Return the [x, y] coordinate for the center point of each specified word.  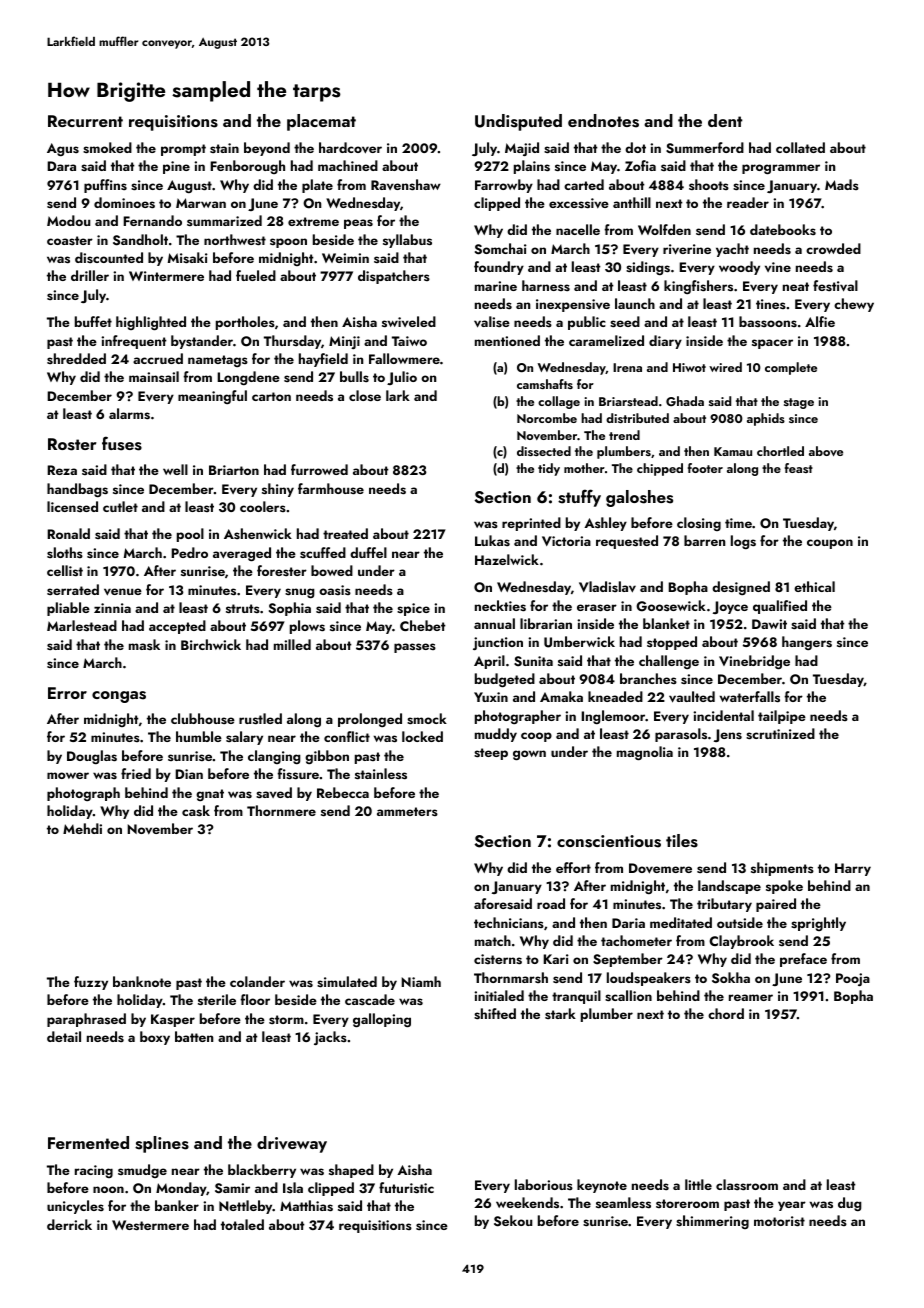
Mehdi [82, 828]
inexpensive [573, 305]
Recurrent [85, 121]
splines [162, 1144]
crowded [833, 248]
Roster [72, 444]
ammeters [407, 811]
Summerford [705, 148]
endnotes [603, 121]
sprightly [818, 924]
